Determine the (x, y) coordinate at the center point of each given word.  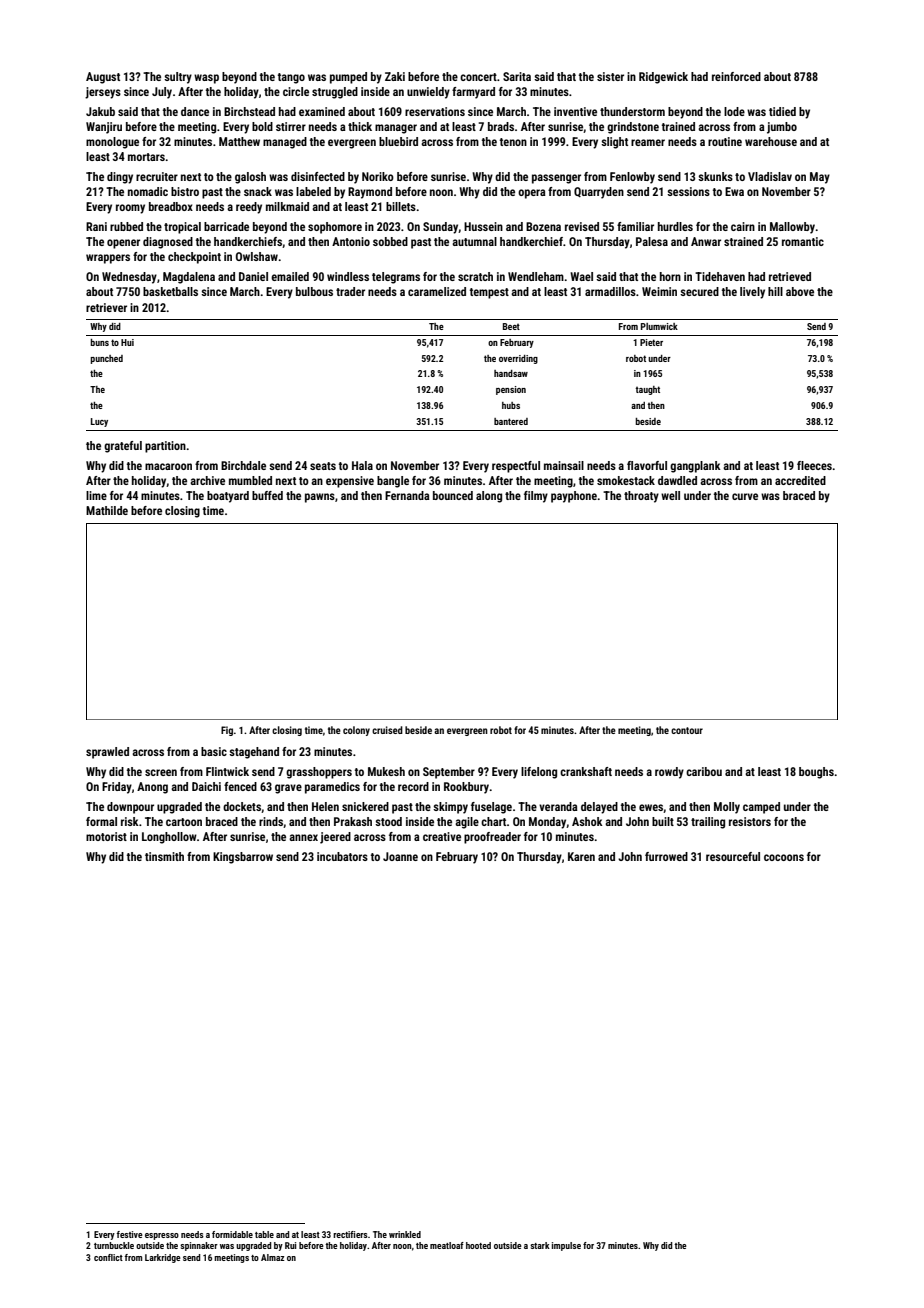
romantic (803, 241)
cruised (387, 730)
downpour (130, 808)
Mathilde (107, 510)
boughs (816, 773)
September (449, 773)
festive (130, 1234)
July (162, 93)
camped (761, 808)
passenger (556, 179)
